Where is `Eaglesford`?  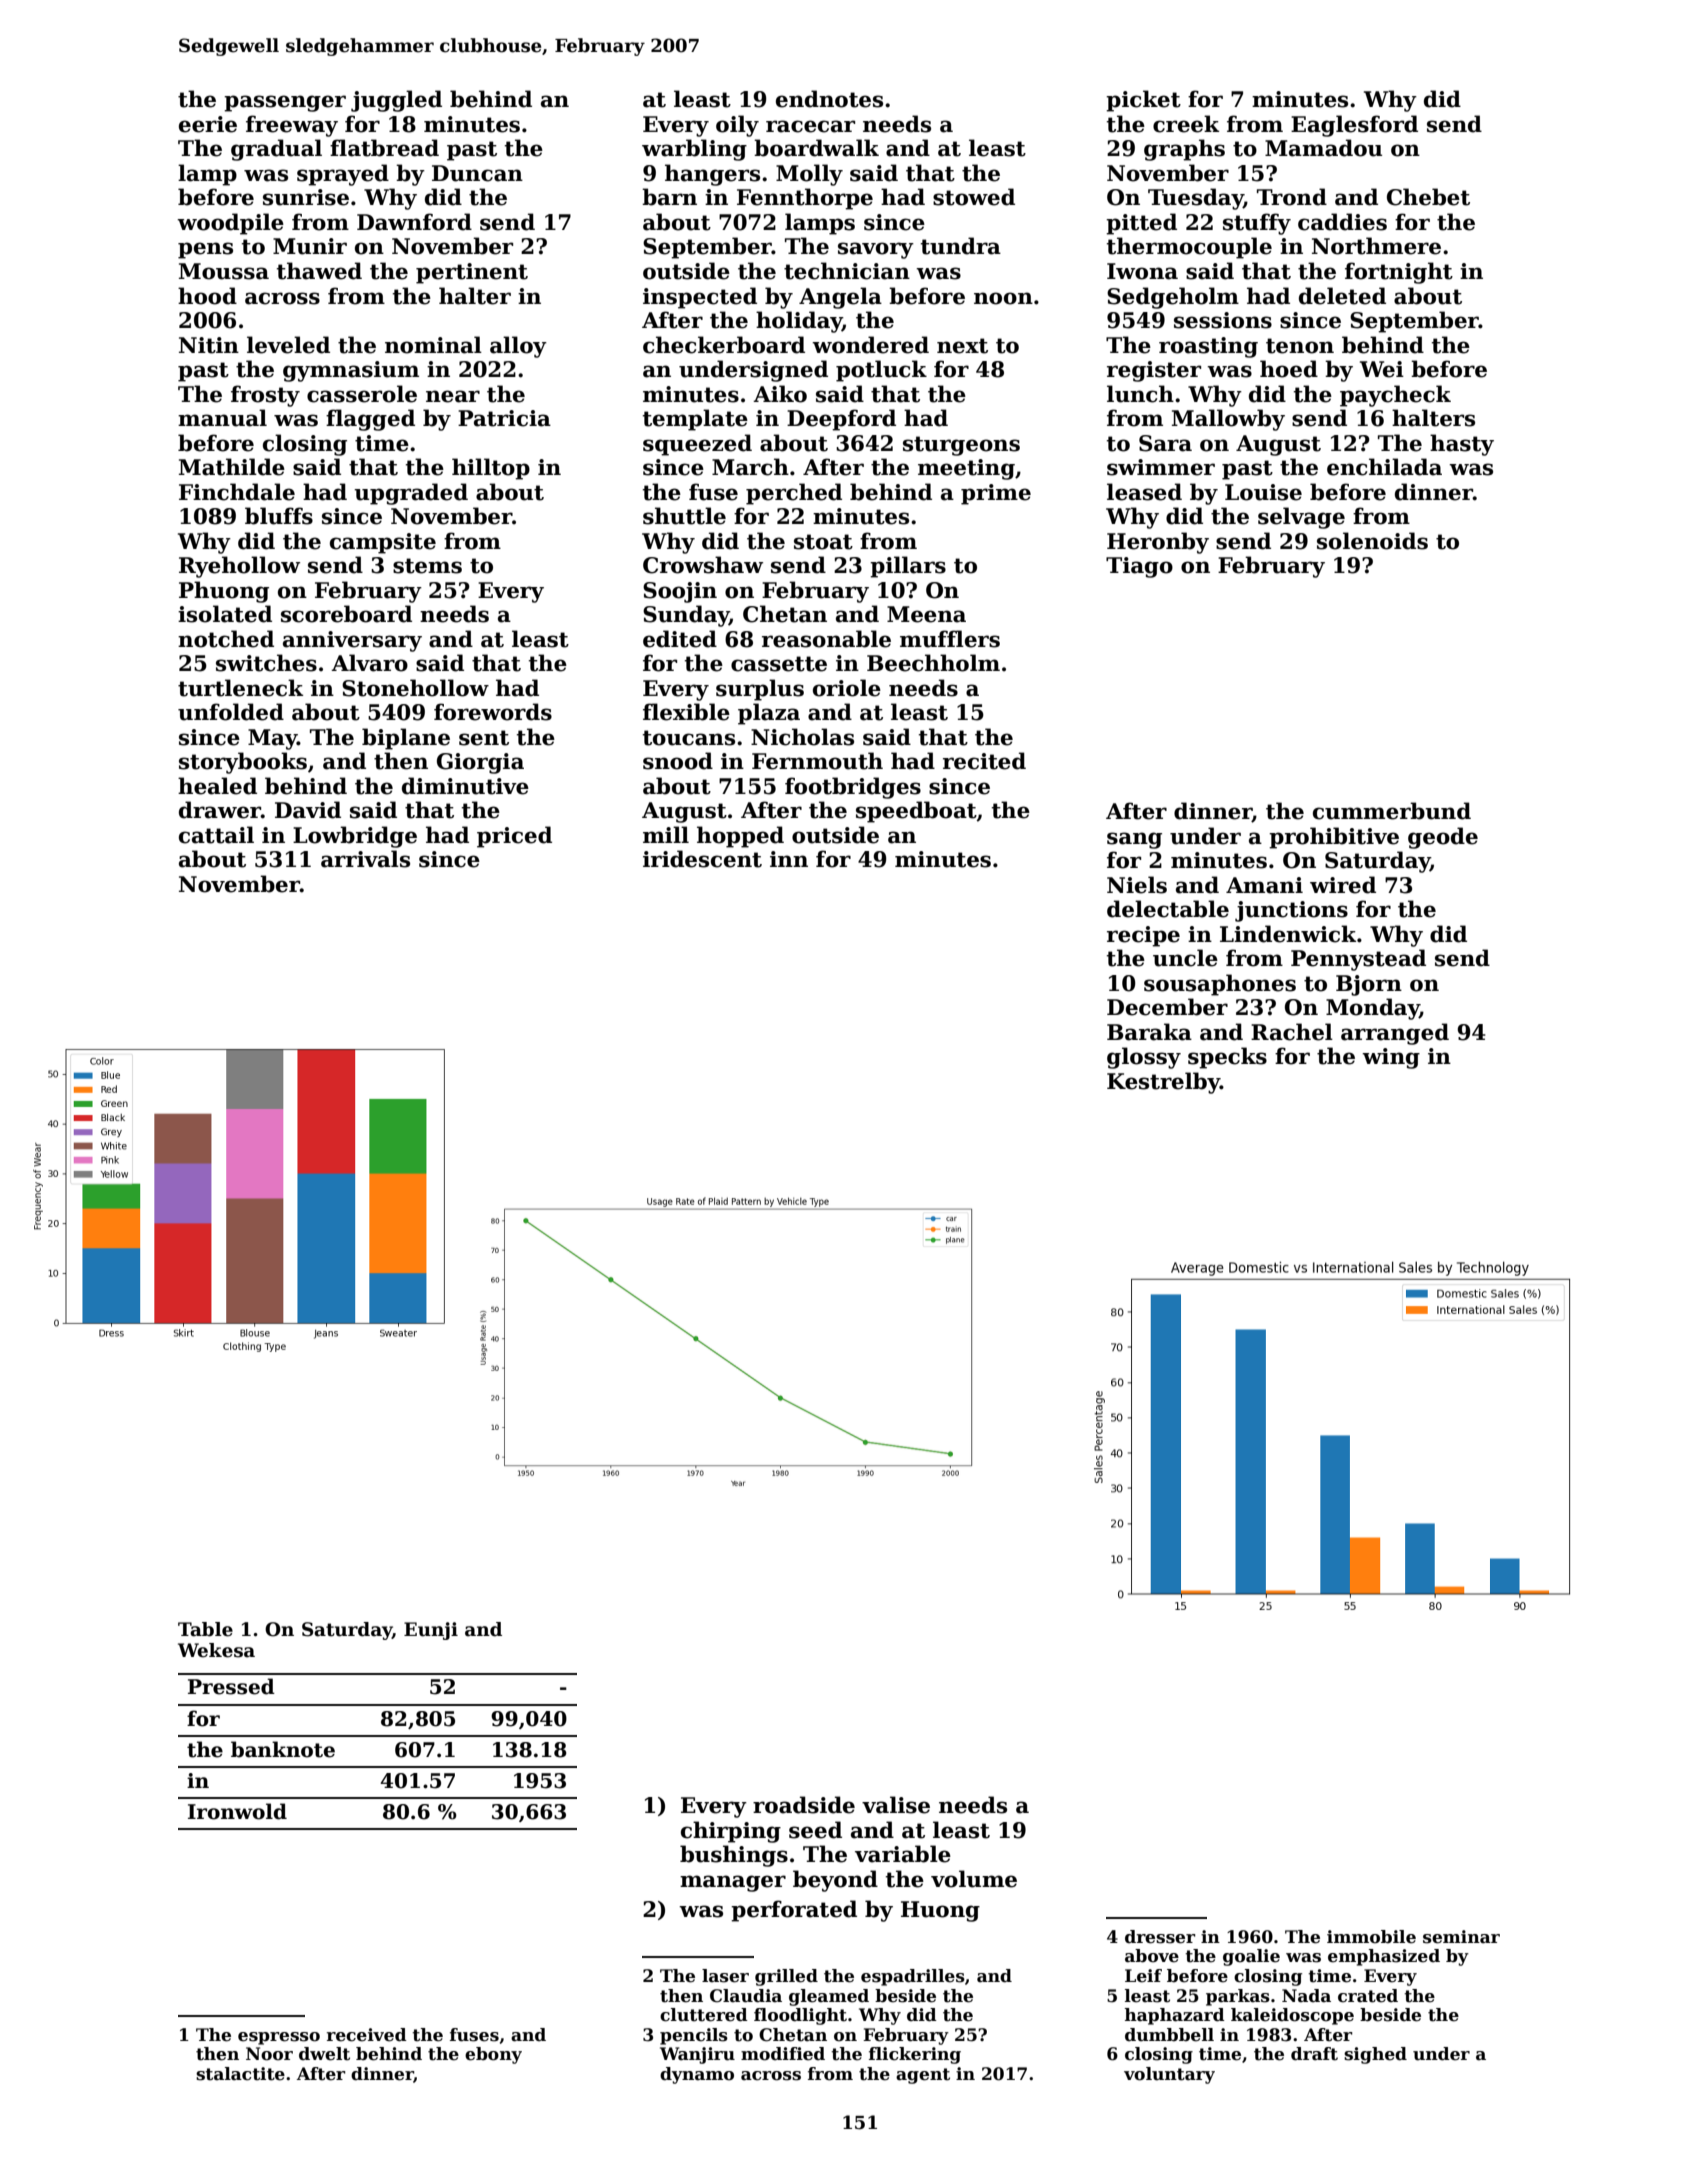
Eaglesford is located at coordinates (1354, 126).
